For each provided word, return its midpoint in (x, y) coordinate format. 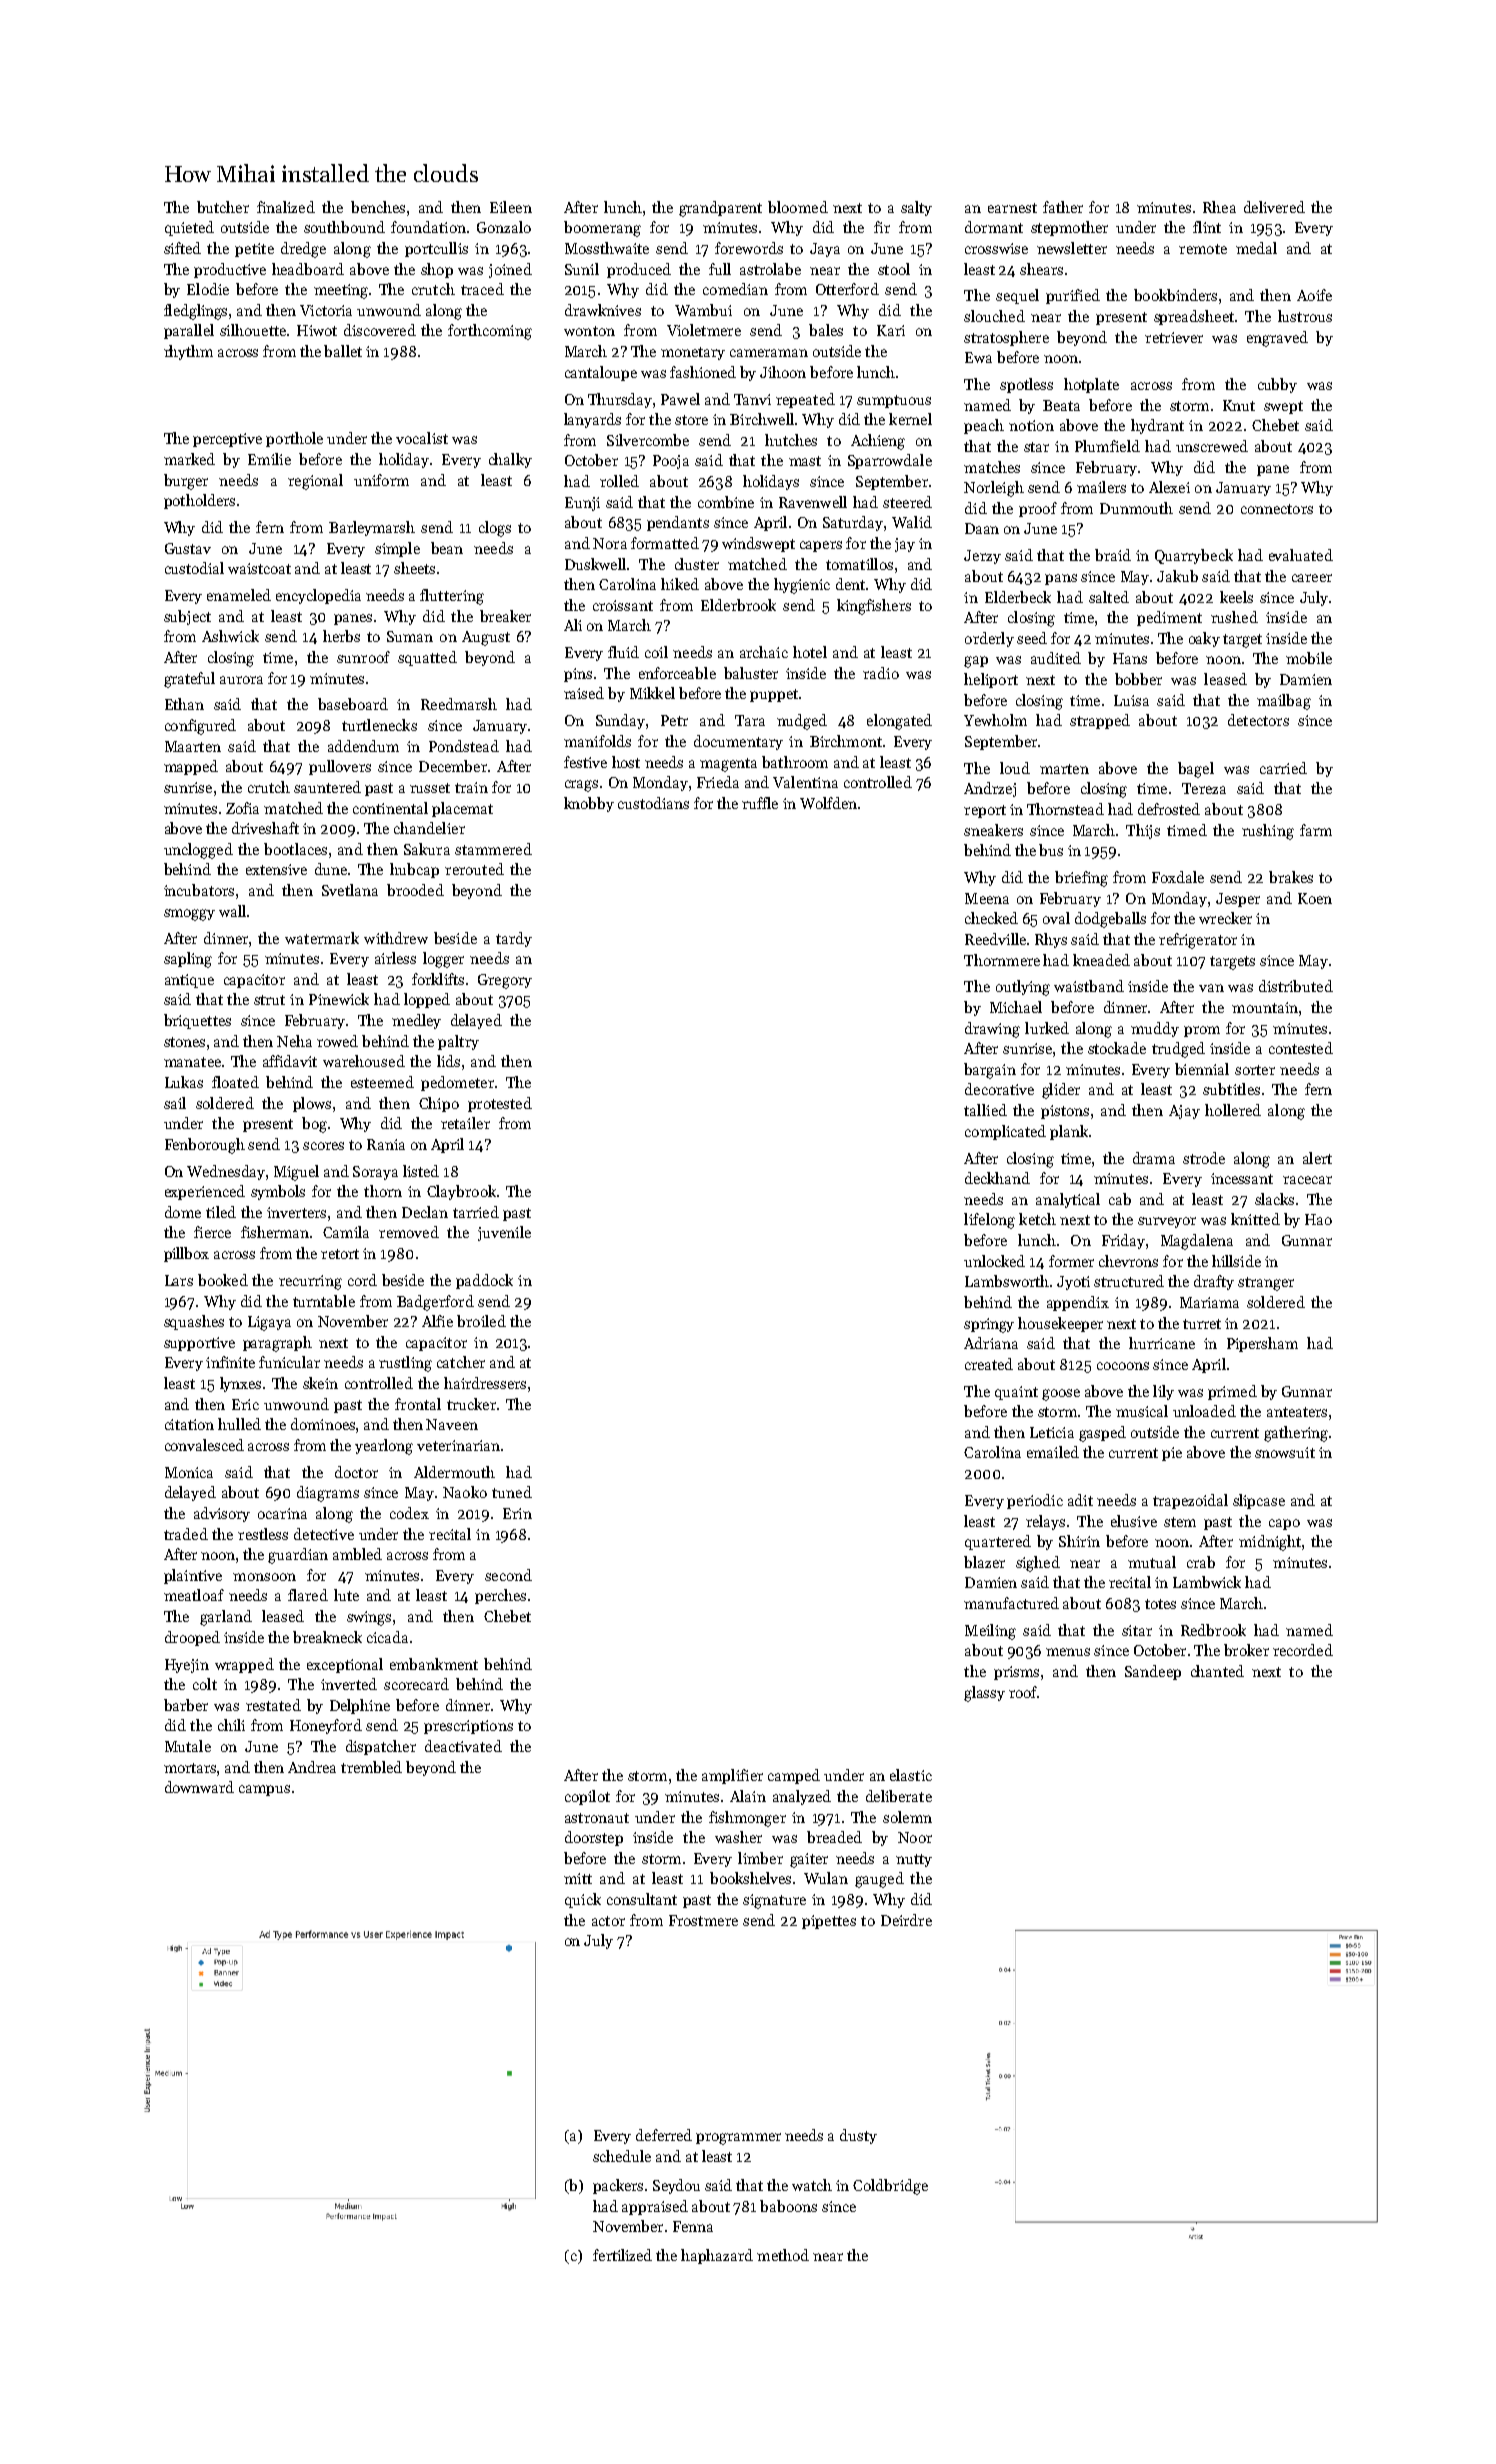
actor (608, 1921)
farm (1316, 830)
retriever (1174, 337)
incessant (1242, 1178)
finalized (286, 207)
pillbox (186, 1254)
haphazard (717, 2256)
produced (639, 270)
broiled (481, 1321)
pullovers (340, 767)
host (626, 762)
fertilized (622, 2255)
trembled (371, 1767)
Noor (915, 1837)
